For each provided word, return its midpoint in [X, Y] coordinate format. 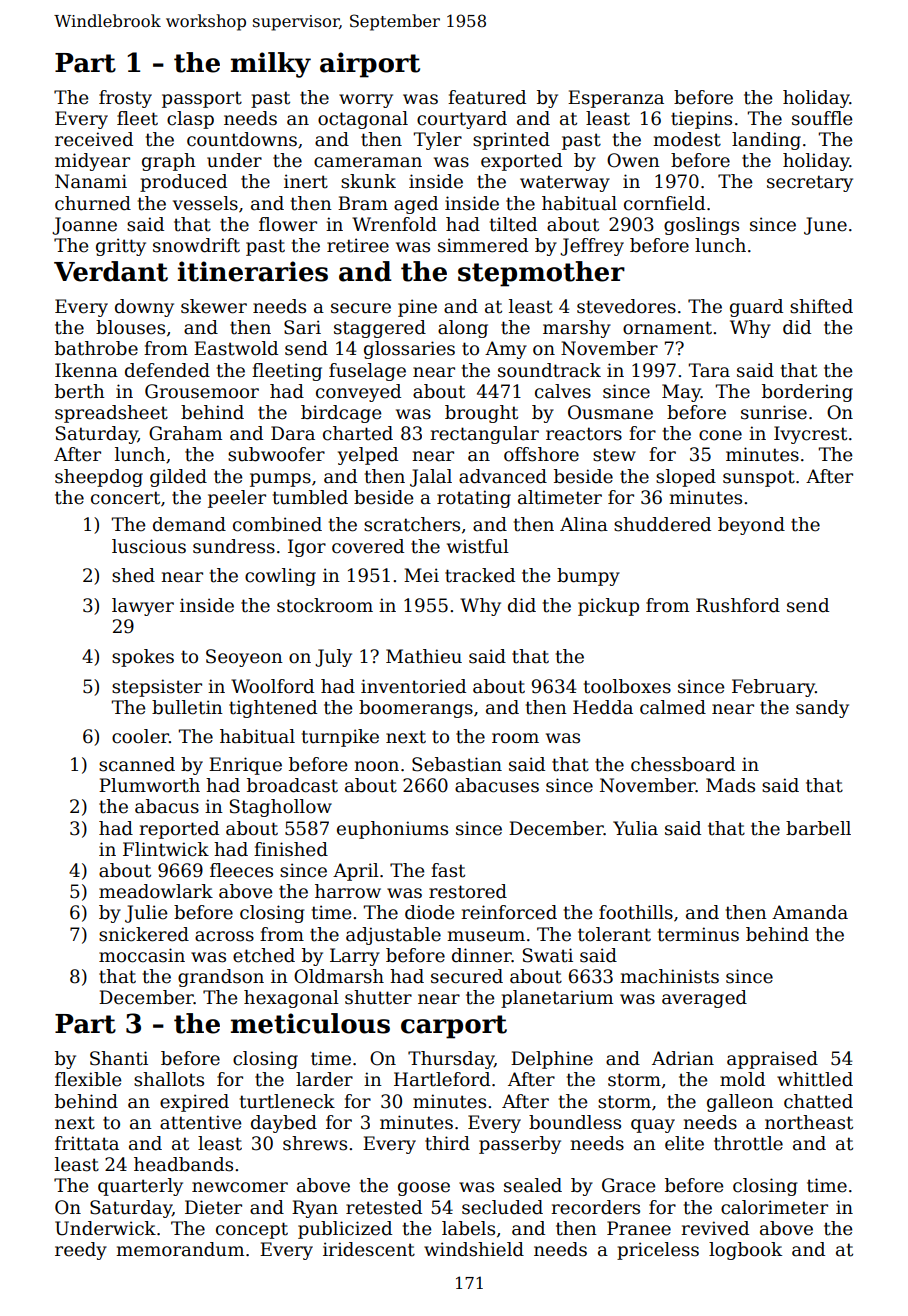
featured [487, 97]
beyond [751, 526]
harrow [348, 891]
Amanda [810, 912]
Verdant [111, 271]
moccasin [142, 955]
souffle [822, 118]
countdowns [242, 139]
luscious [149, 546]
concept [252, 1230]
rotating [474, 499]
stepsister [157, 688]
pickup [608, 607]
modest [687, 139]
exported [521, 162]
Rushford [738, 605]
